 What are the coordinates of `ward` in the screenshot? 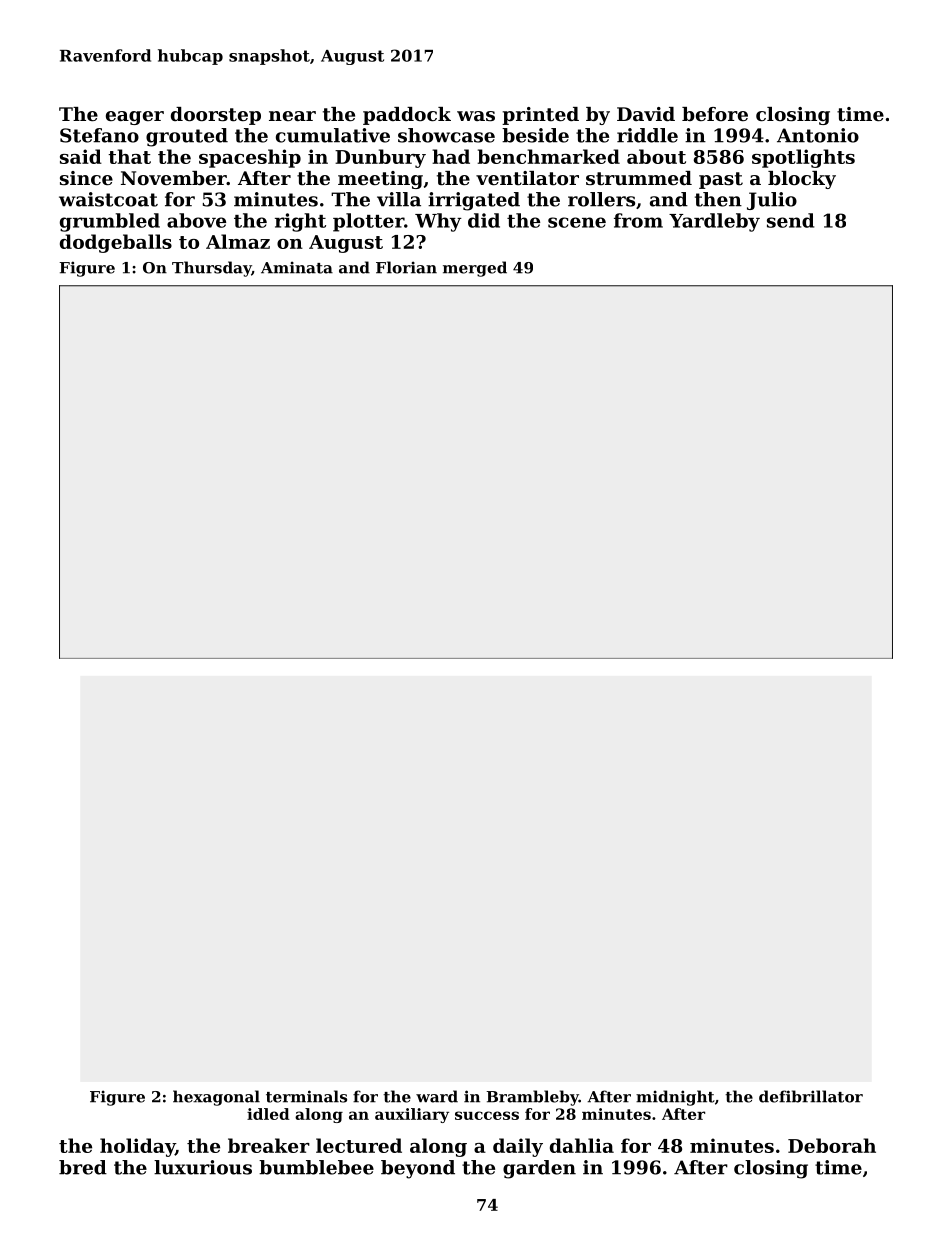 It's located at (437, 1096).
